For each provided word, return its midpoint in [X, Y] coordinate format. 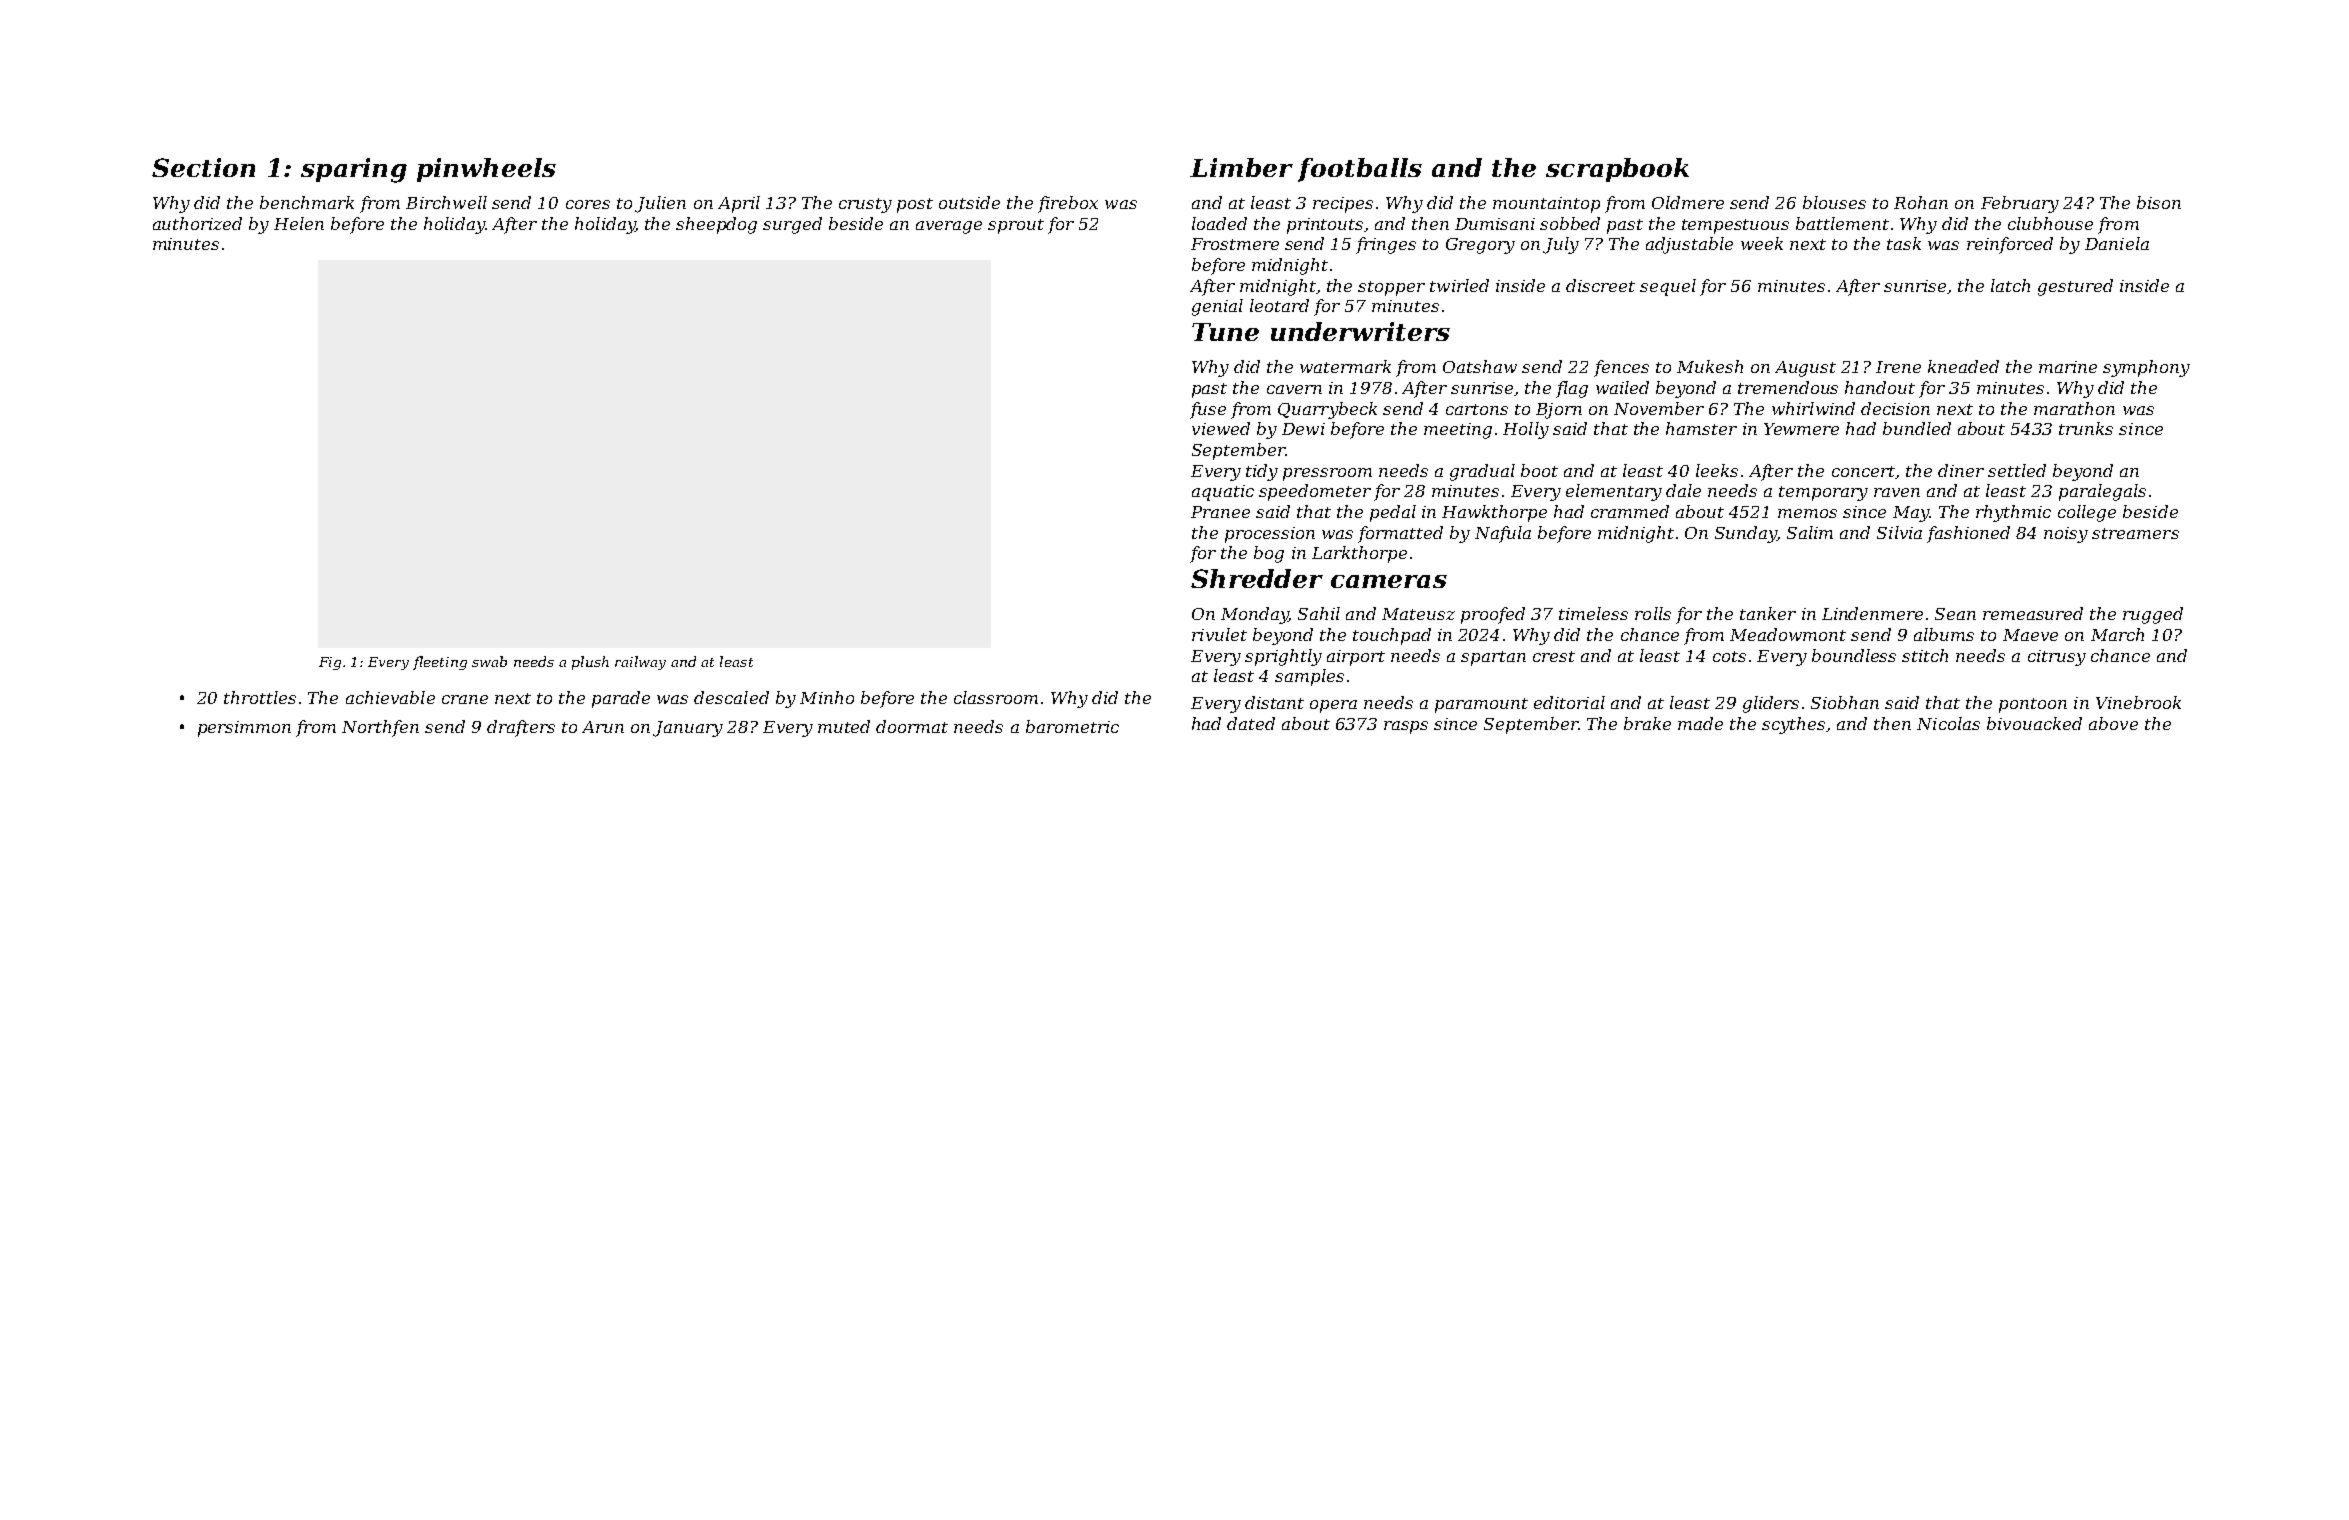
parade [621, 699]
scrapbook [1617, 170]
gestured [2075, 287]
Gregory [1480, 246]
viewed [1221, 428]
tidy [1262, 472]
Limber [1241, 167]
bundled [1917, 428]
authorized [197, 223]
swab [489, 661]
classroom [996, 697]
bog [1269, 554]
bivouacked [2034, 723]
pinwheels [486, 170]
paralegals [2102, 492]
